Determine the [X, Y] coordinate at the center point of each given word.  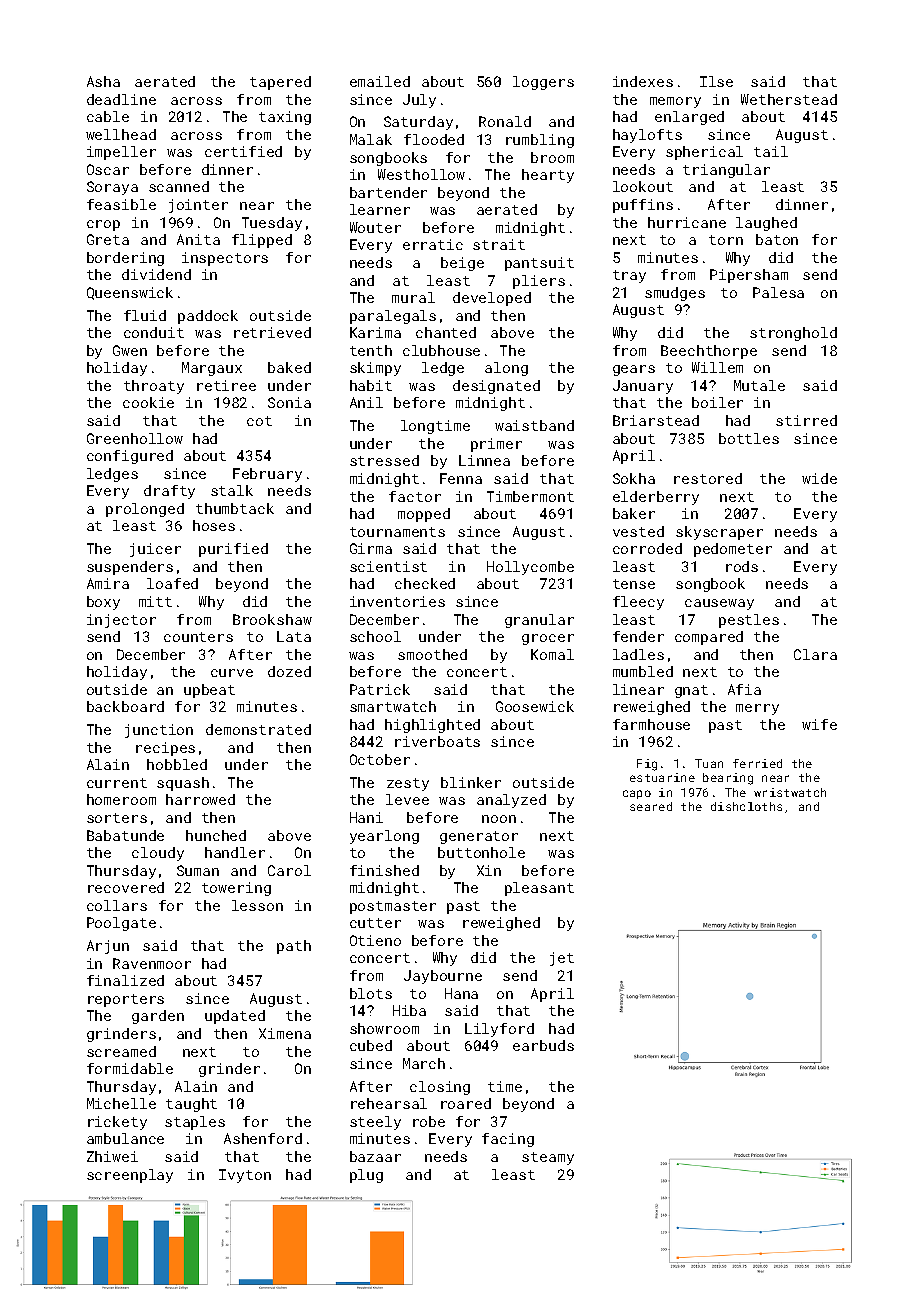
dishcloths [746, 806]
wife [819, 724]
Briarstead [656, 420]
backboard [125, 706]
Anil [366, 402]
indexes [643, 81]
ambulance [125, 1138]
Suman [198, 870]
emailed [380, 81]
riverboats [437, 741]
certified [243, 151]
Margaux [212, 369]
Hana [461, 993]
